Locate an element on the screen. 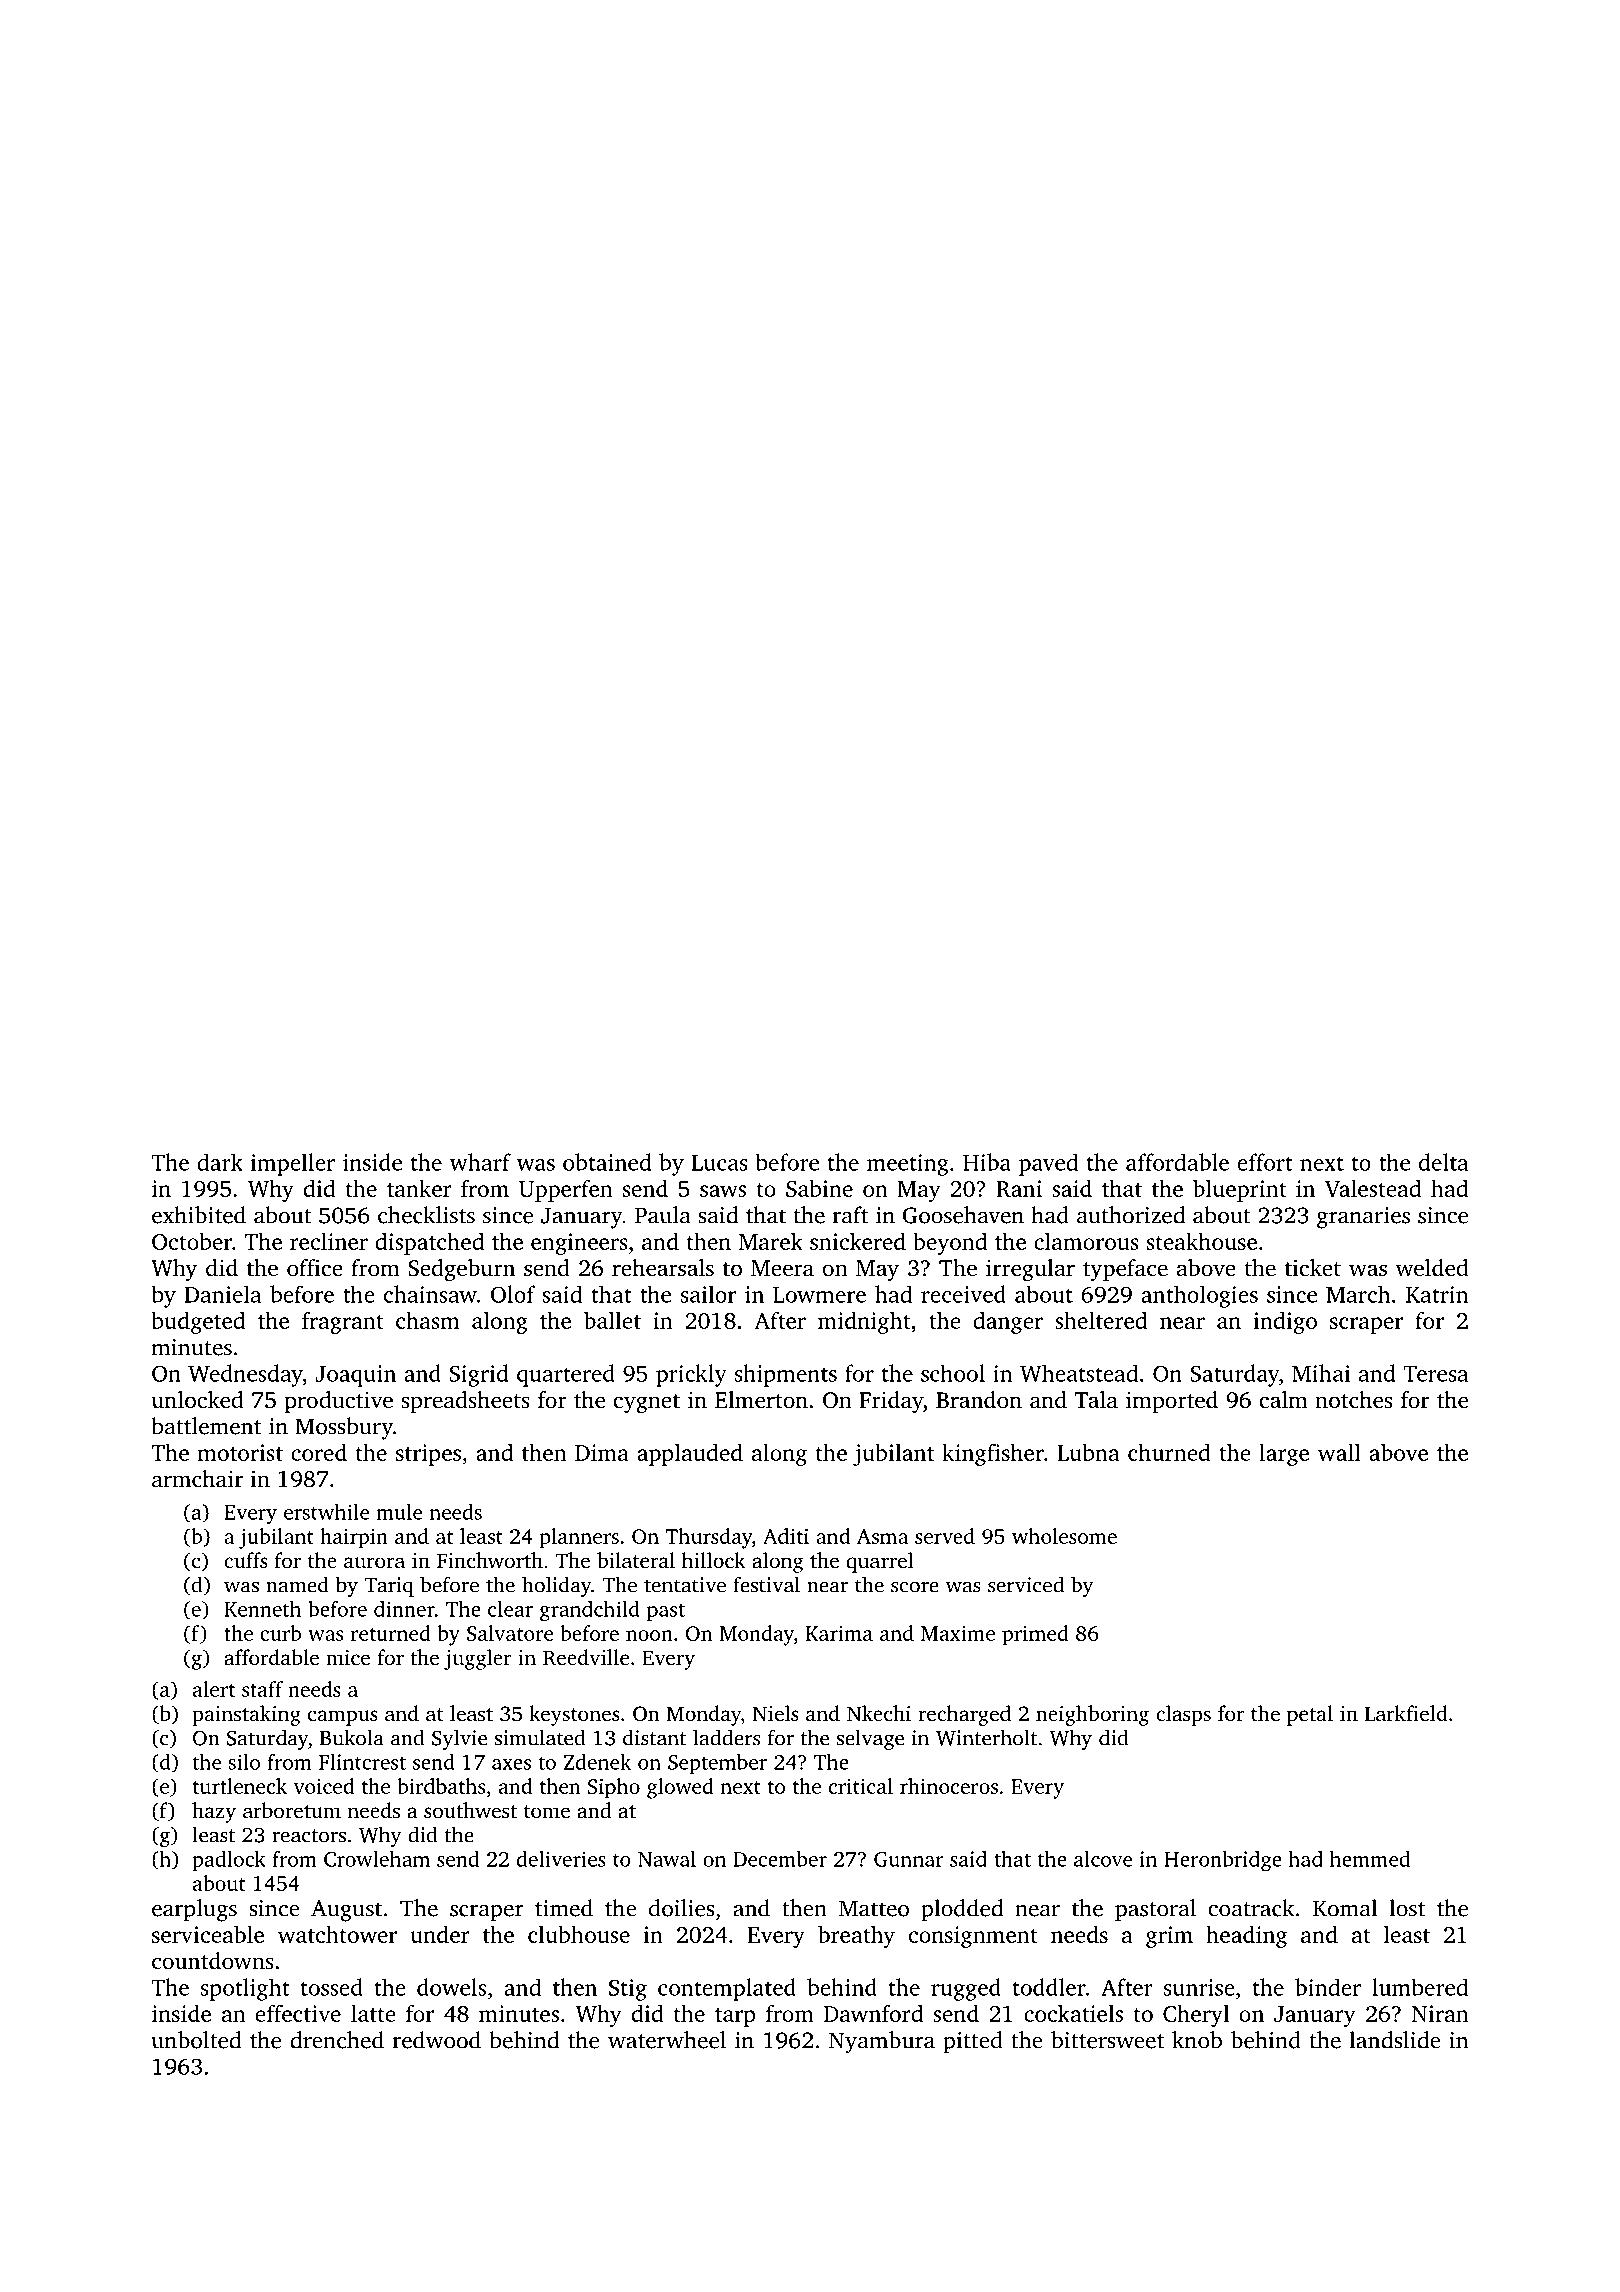 The width and height of the screenshot is (1620, 2292). festival is located at coordinates (766, 1584).
